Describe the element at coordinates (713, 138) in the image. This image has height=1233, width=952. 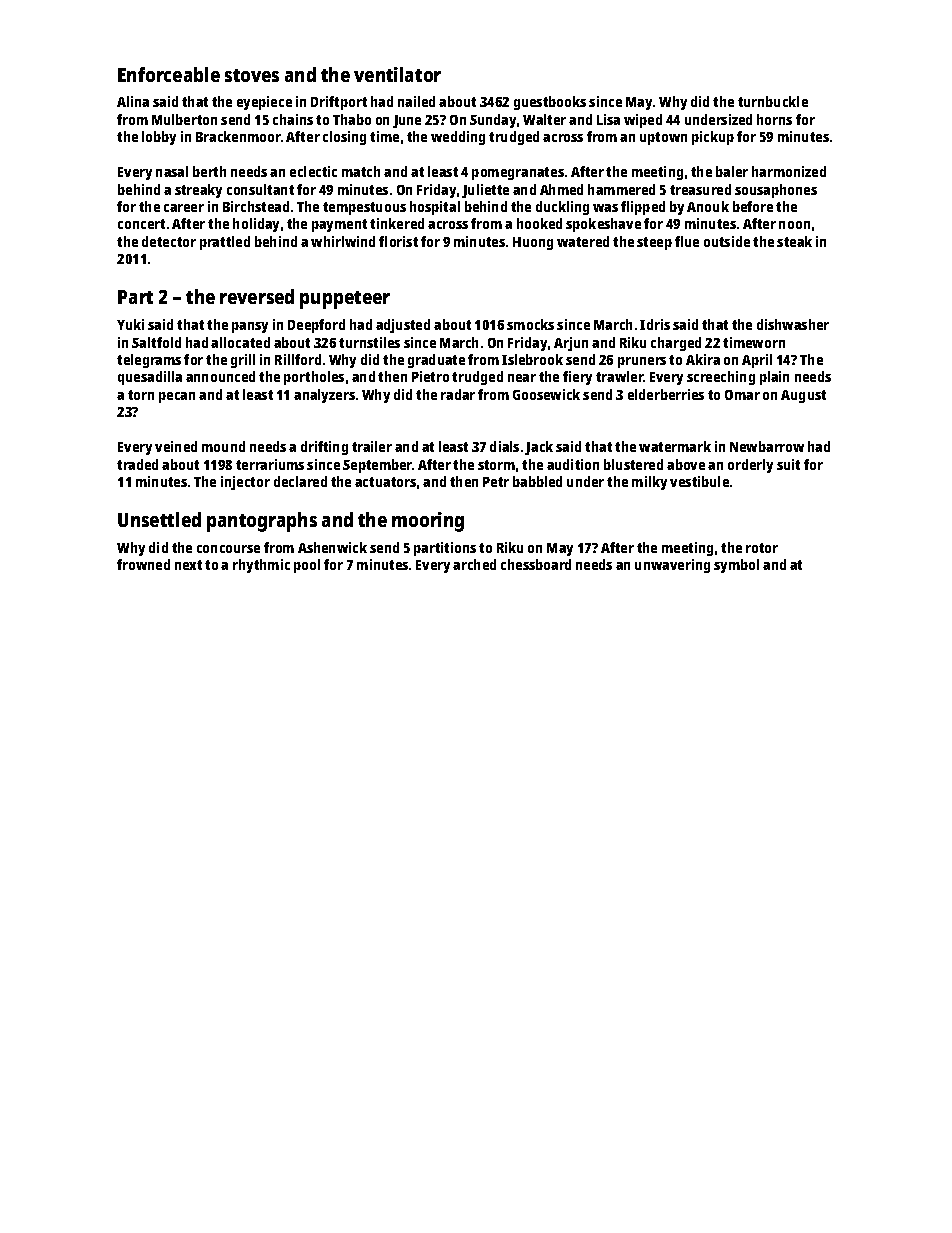
I see `pickup` at that location.
